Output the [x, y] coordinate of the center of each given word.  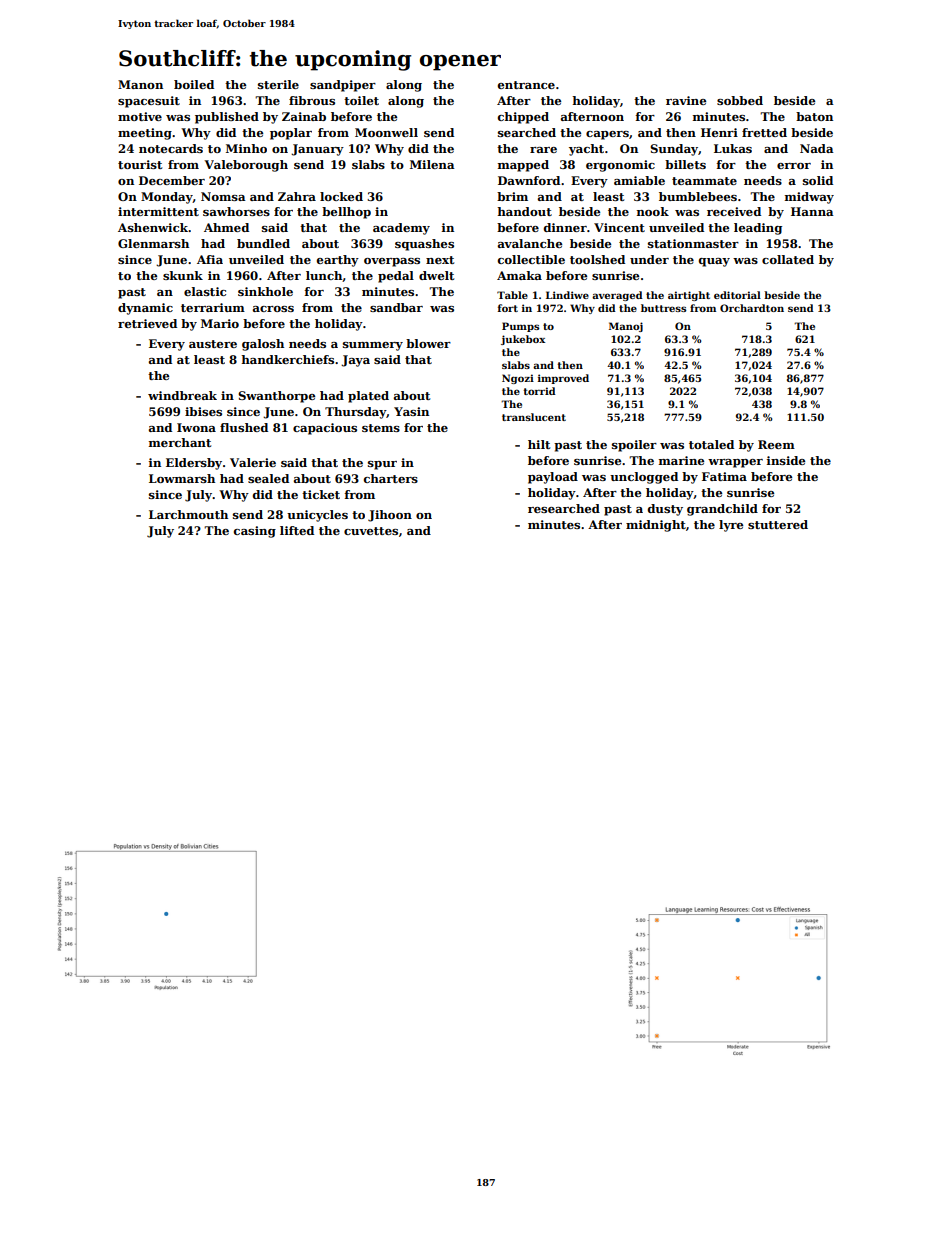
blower [428, 343]
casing [255, 532]
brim [512, 196]
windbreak [182, 395]
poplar [291, 134]
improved [563, 379]
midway [809, 198]
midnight [656, 526]
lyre [731, 526]
